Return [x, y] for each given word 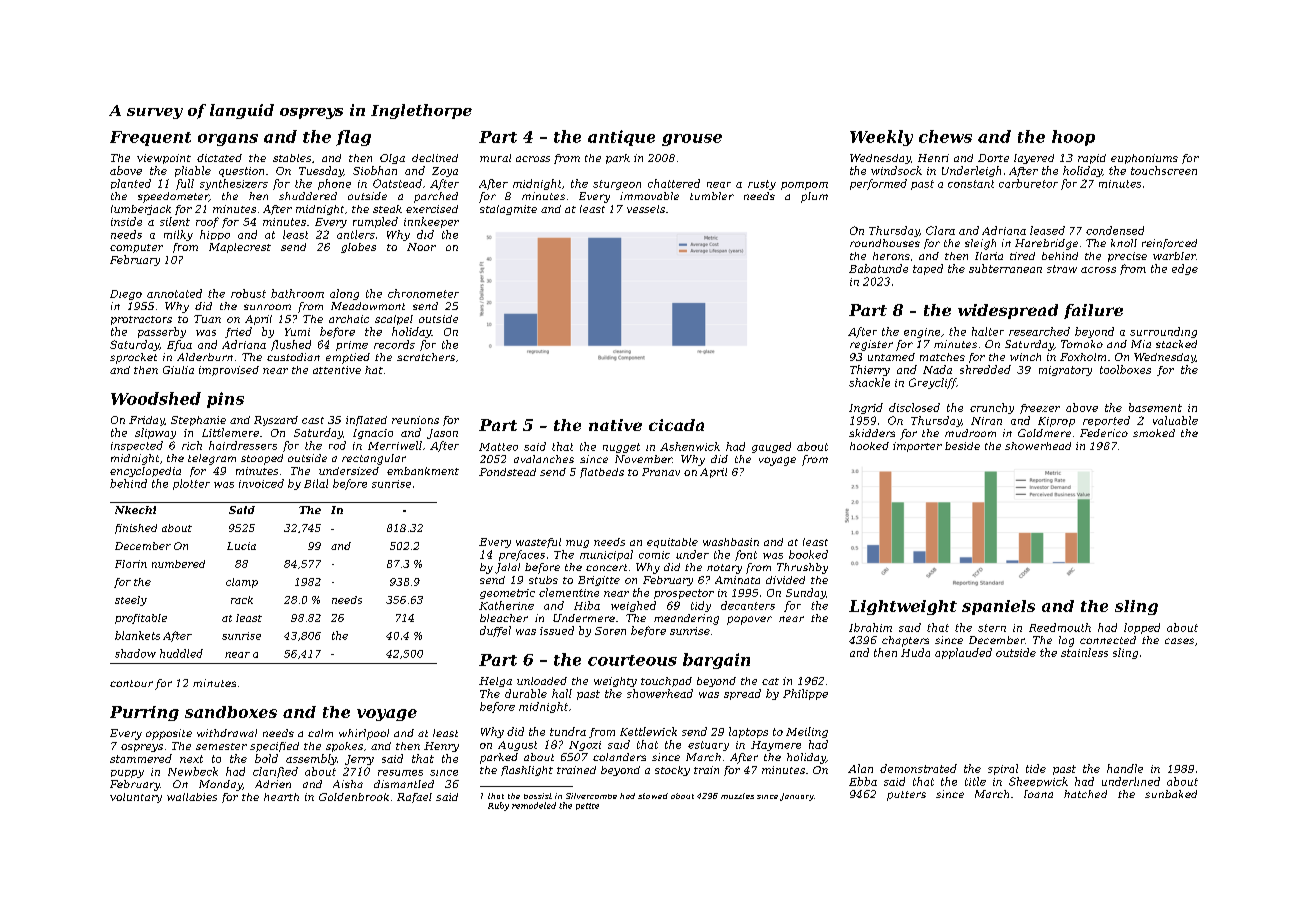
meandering [686, 619]
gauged [771, 447]
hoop [1073, 138]
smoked [1154, 433]
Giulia [178, 370]
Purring [144, 713]
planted [131, 184]
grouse [692, 140]
